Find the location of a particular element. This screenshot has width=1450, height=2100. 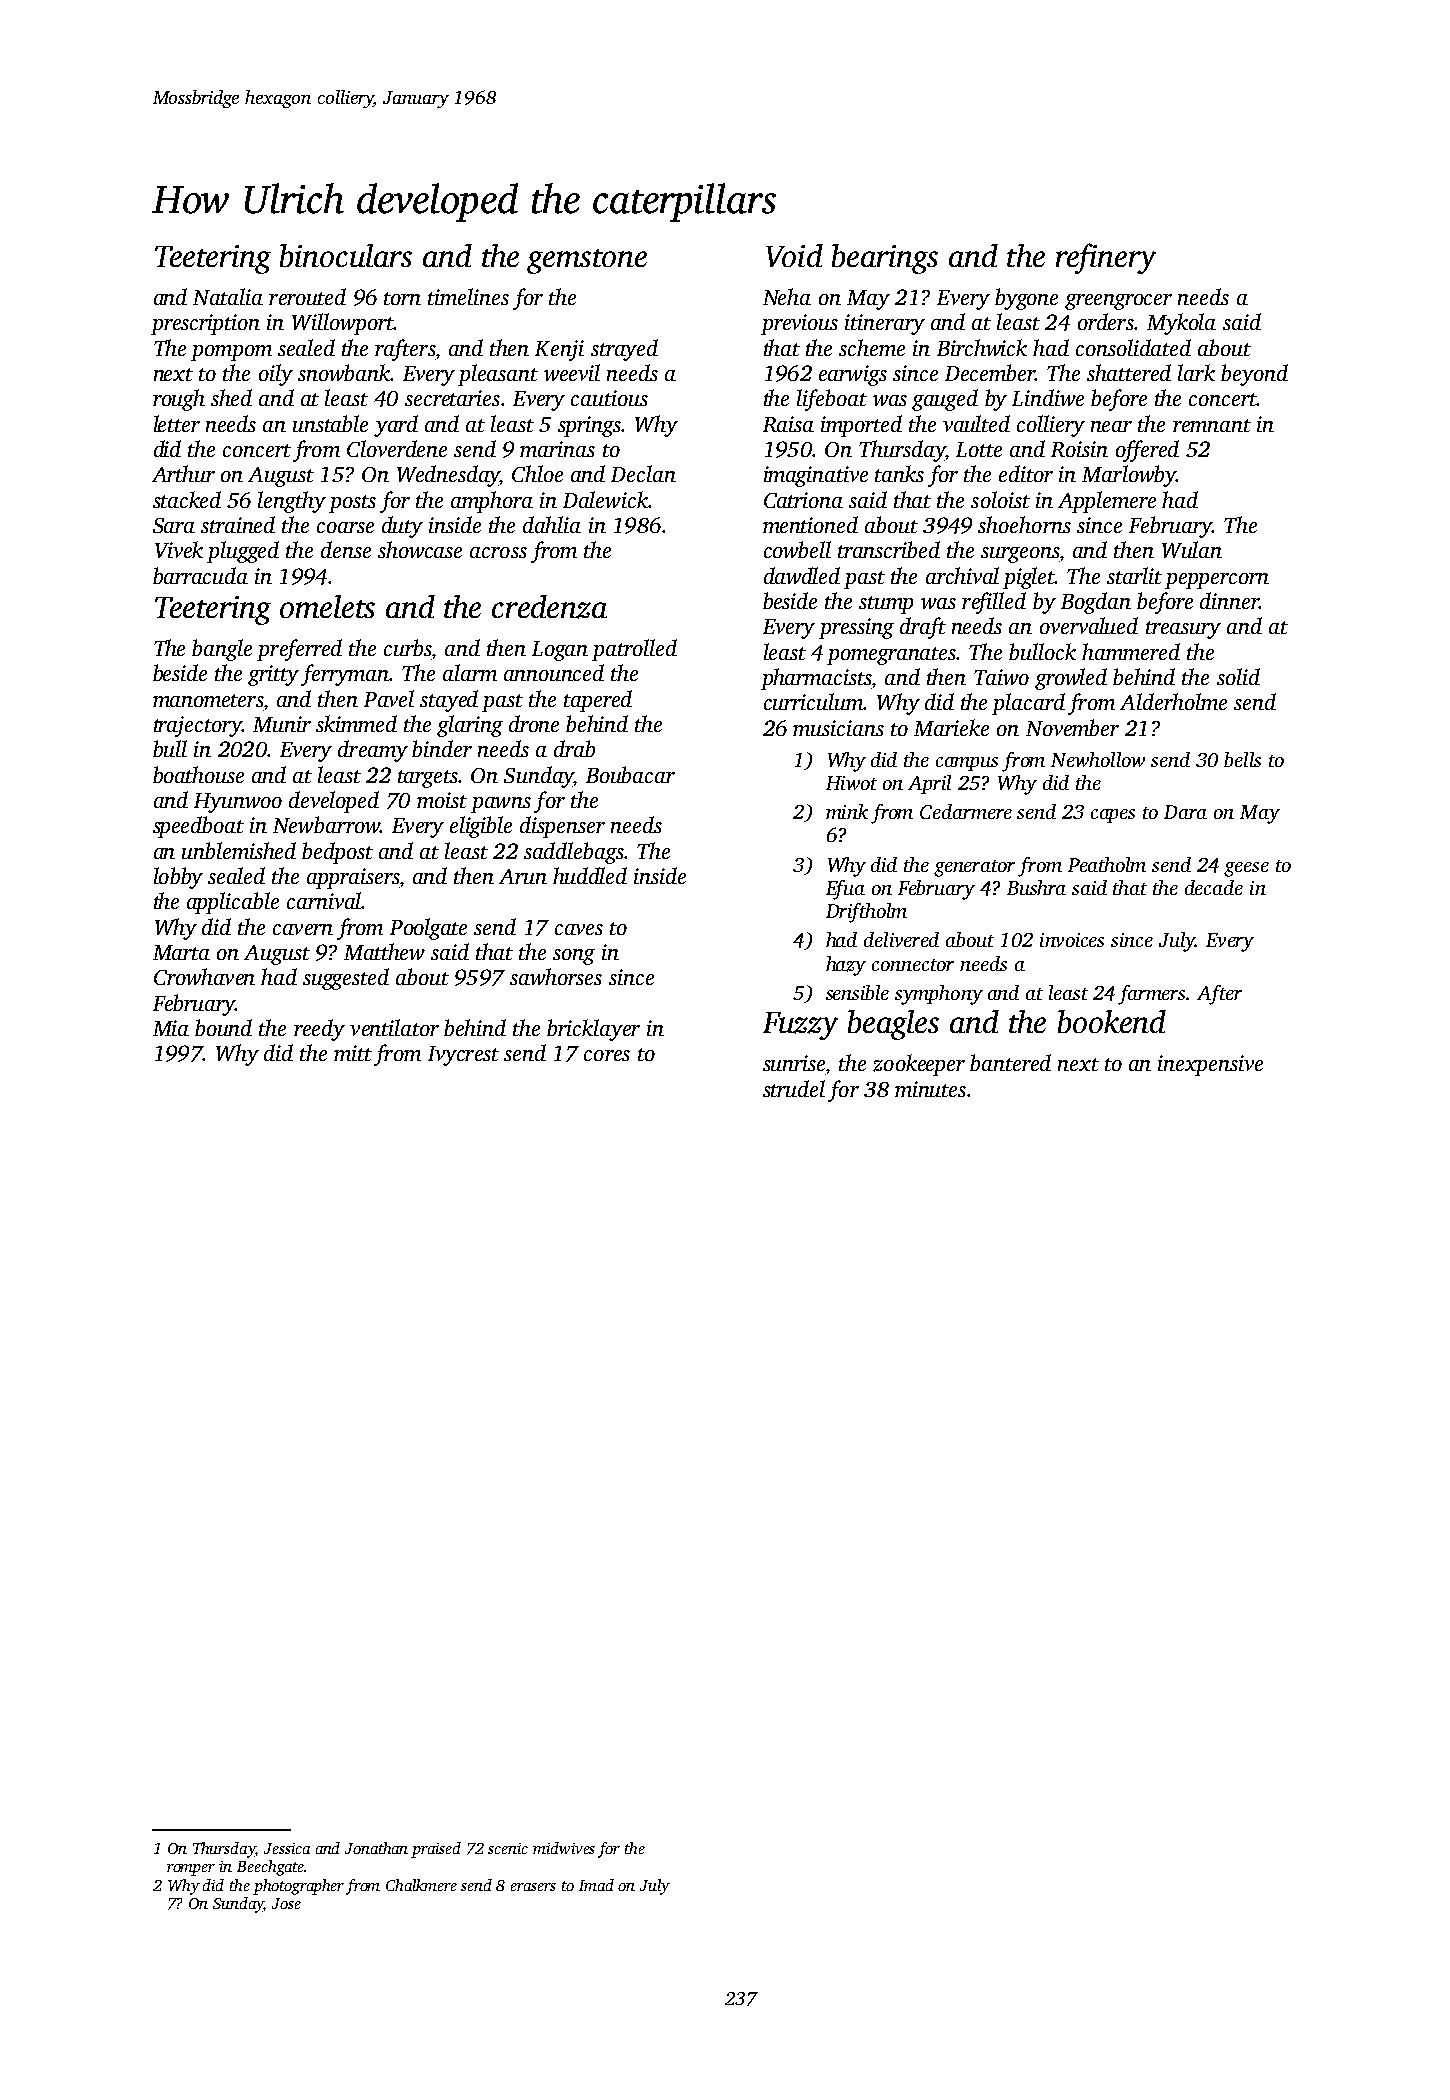

invoices is located at coordinates (1072, 940).
